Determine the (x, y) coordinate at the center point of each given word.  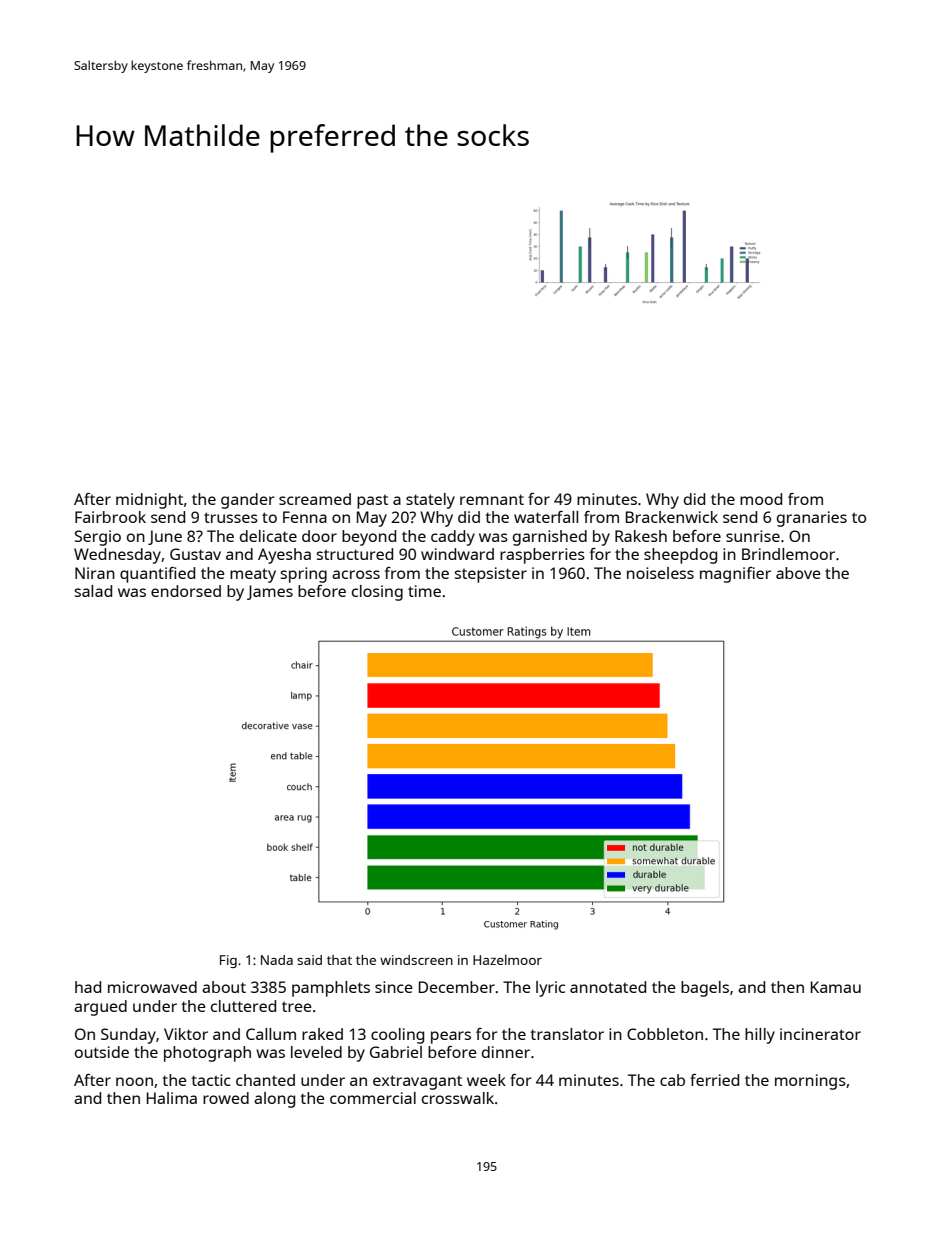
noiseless (660, 573)
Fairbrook (110, 517)
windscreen (416, 960)
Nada (277, 960)
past (372, 501)
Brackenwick (672, 517)
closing (377, 593)
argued (100, 1008)
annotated (608, 987)
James (270, 592)
